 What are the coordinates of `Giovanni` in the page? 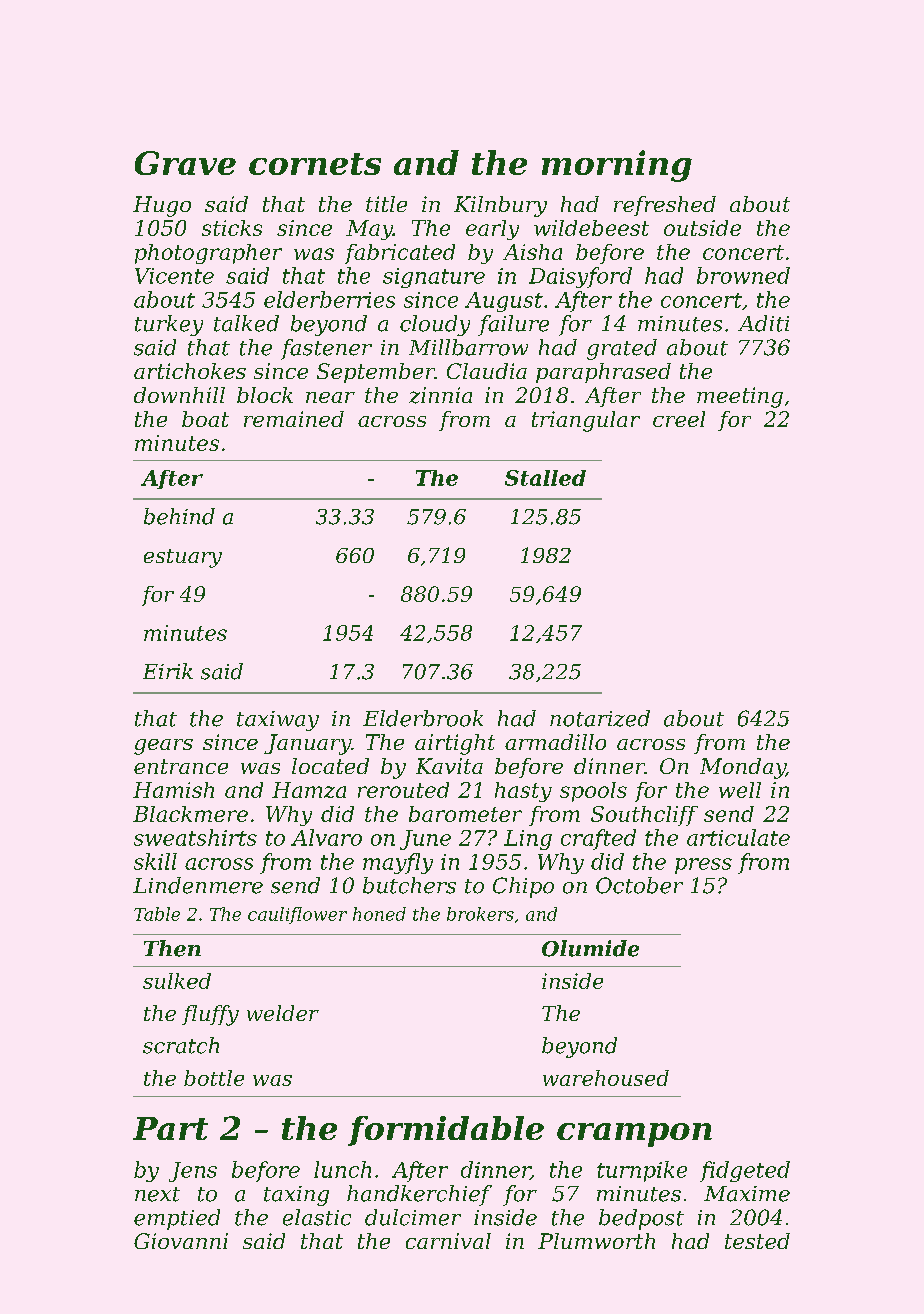 It's located at (181, 1241).
